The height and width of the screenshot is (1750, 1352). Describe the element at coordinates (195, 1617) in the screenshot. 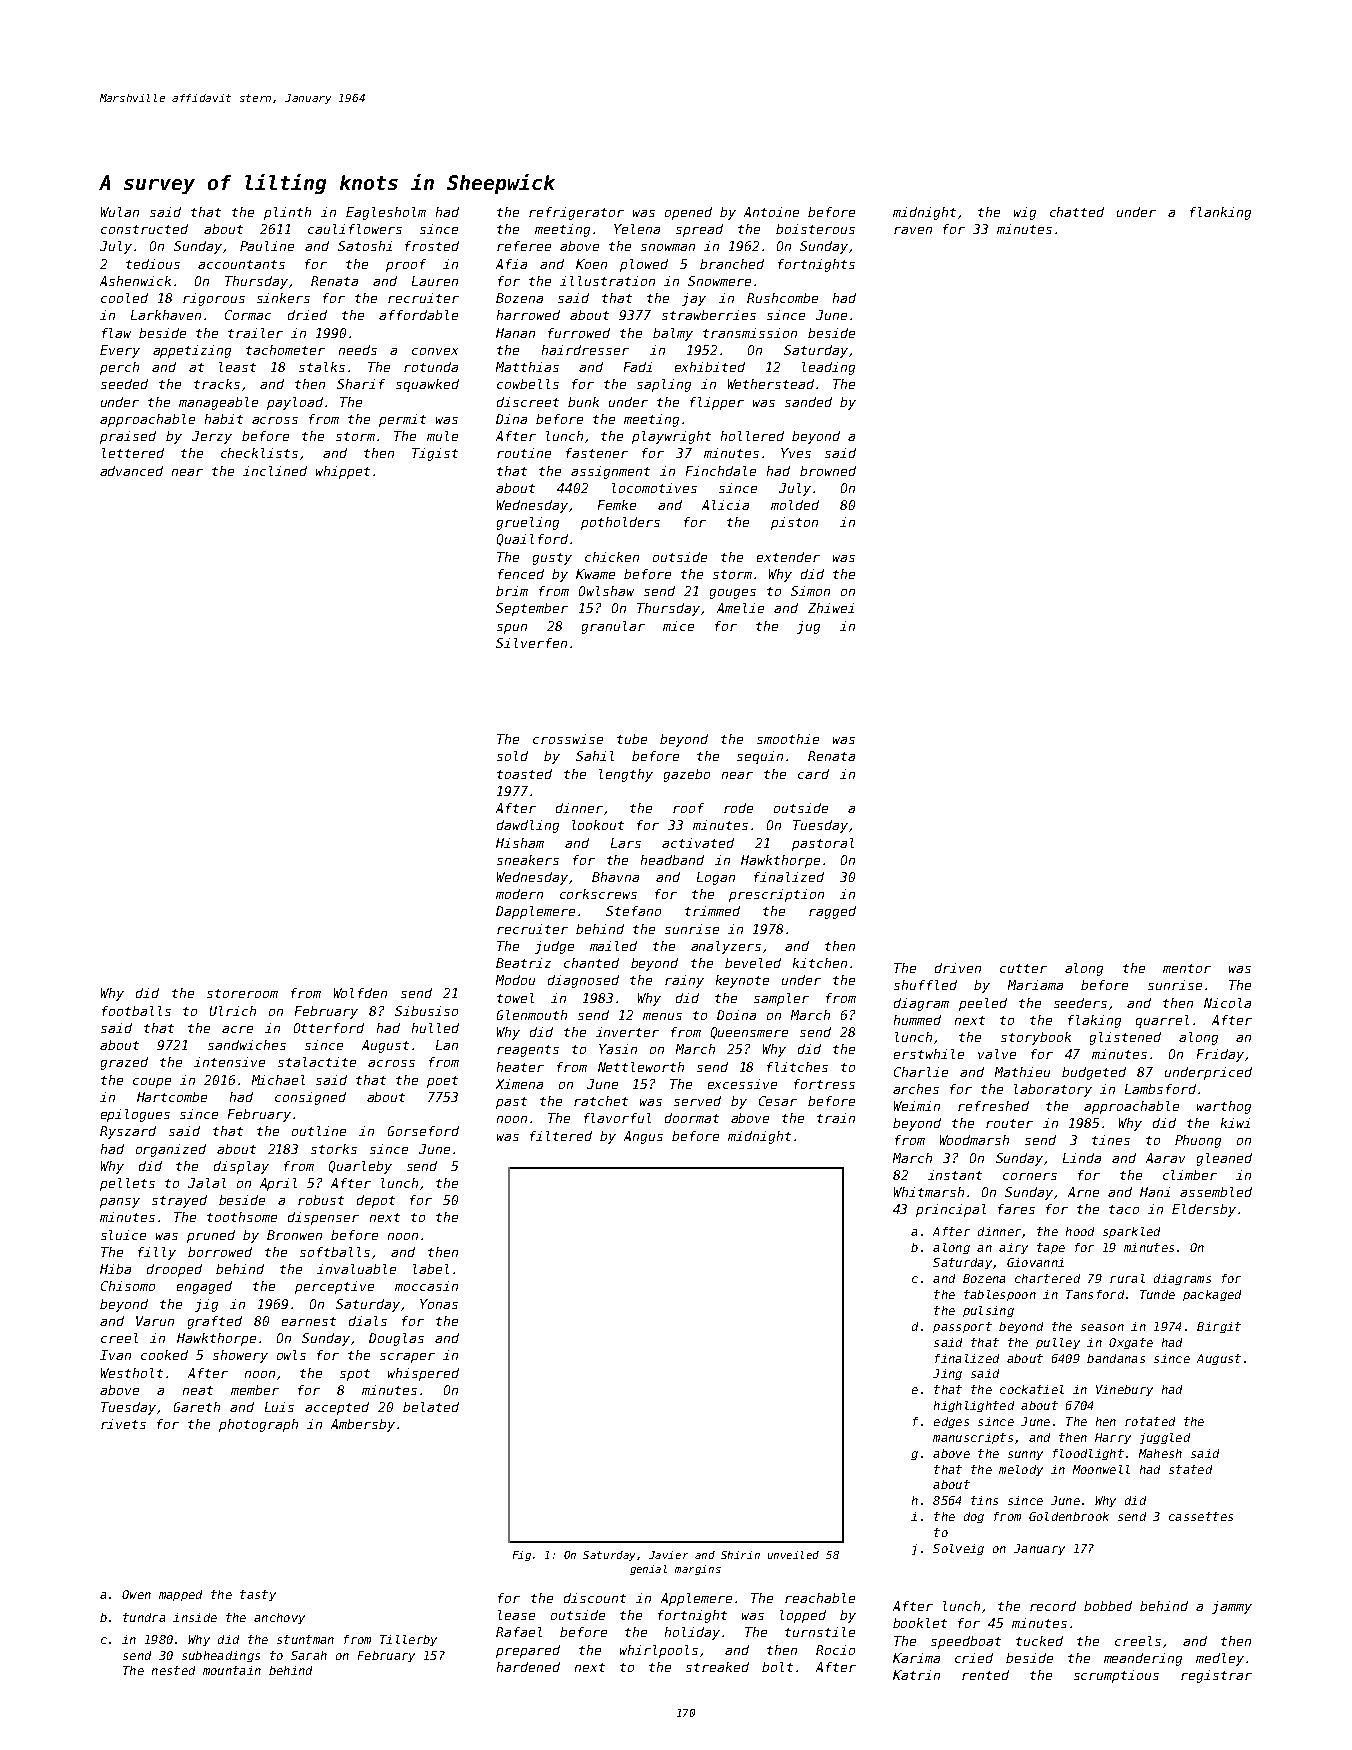

I see `inside` at that location.
